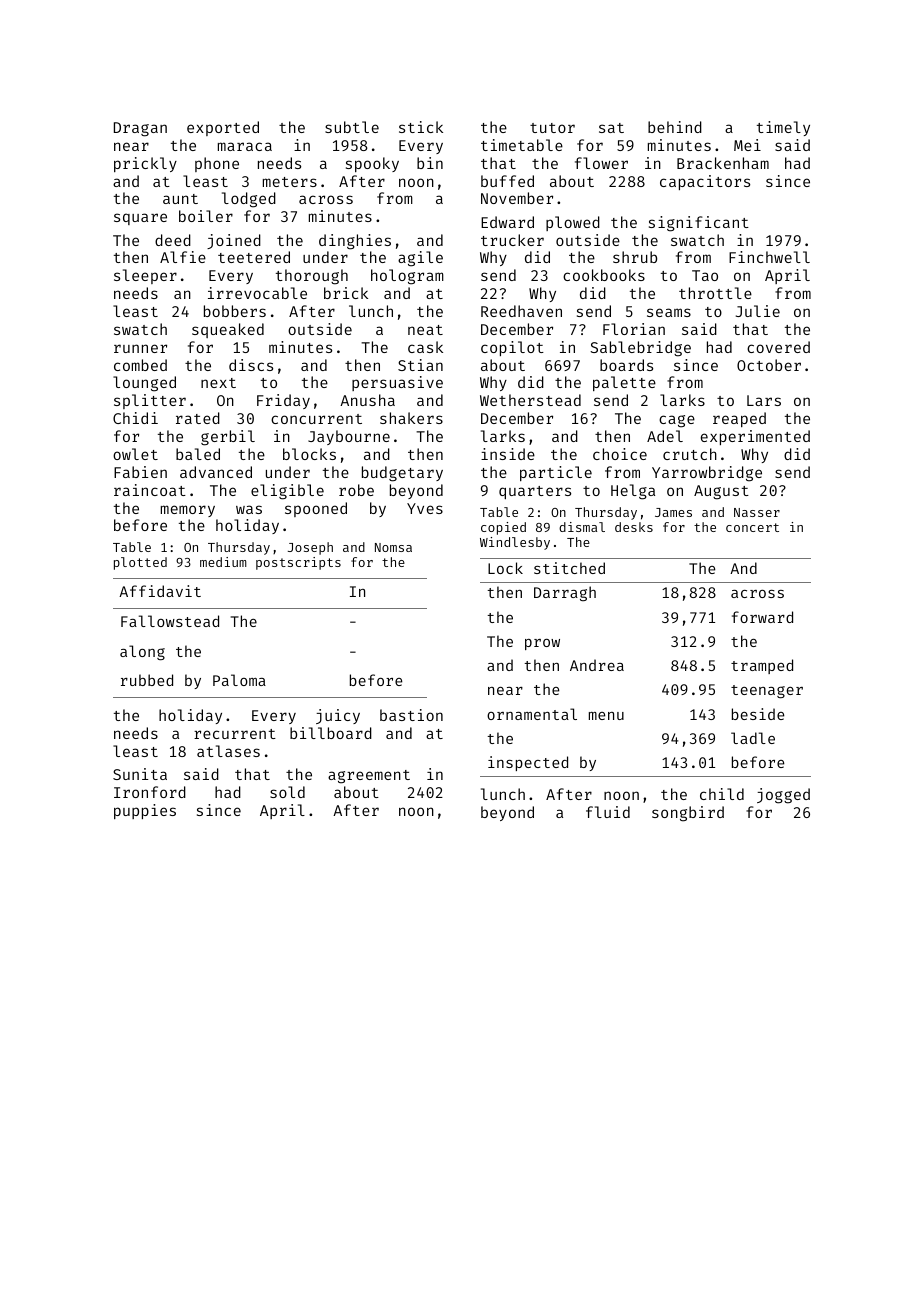 The image size is (924, 1308). I want to click on puppies, so click(145, 811).
